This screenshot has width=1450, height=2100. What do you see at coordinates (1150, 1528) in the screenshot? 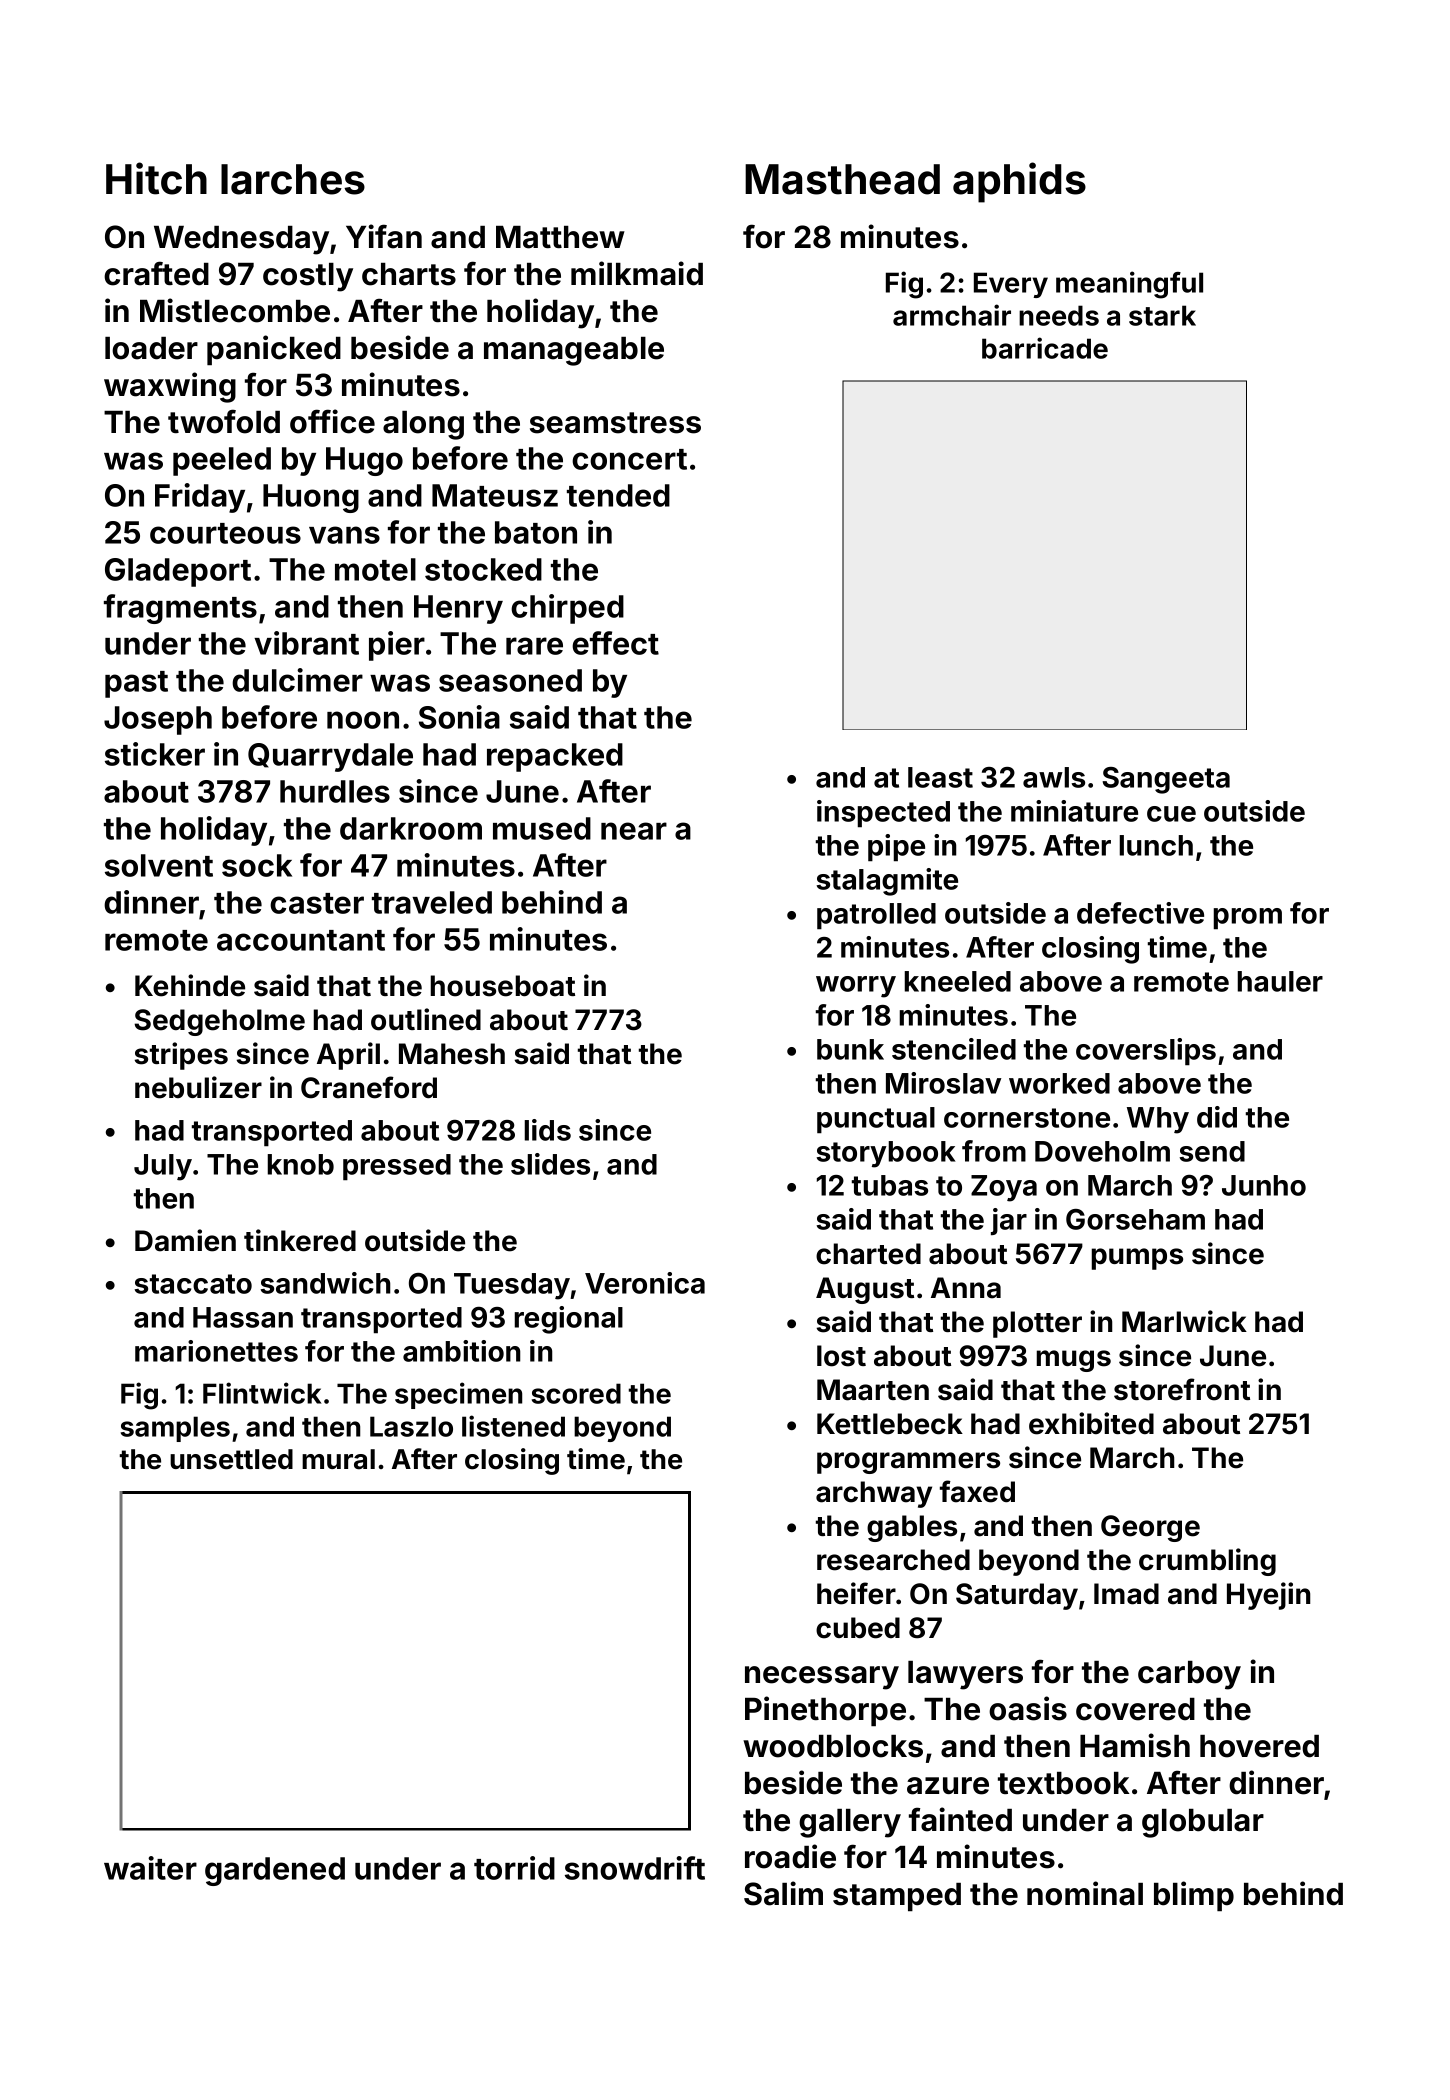
I see `George` at bounding box center [1150, 1528].
